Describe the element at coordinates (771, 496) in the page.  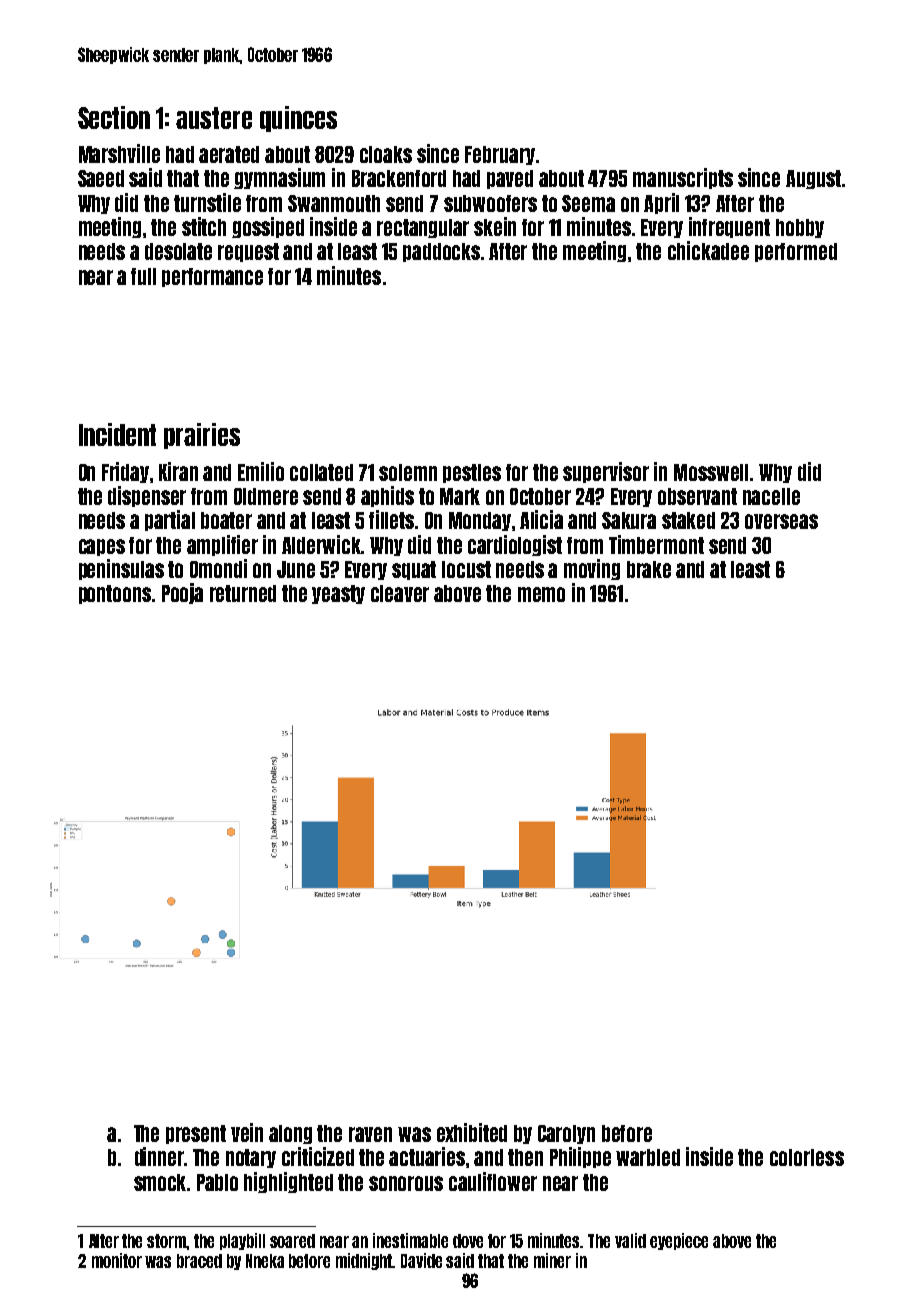
I see `nacelle` at that location.
